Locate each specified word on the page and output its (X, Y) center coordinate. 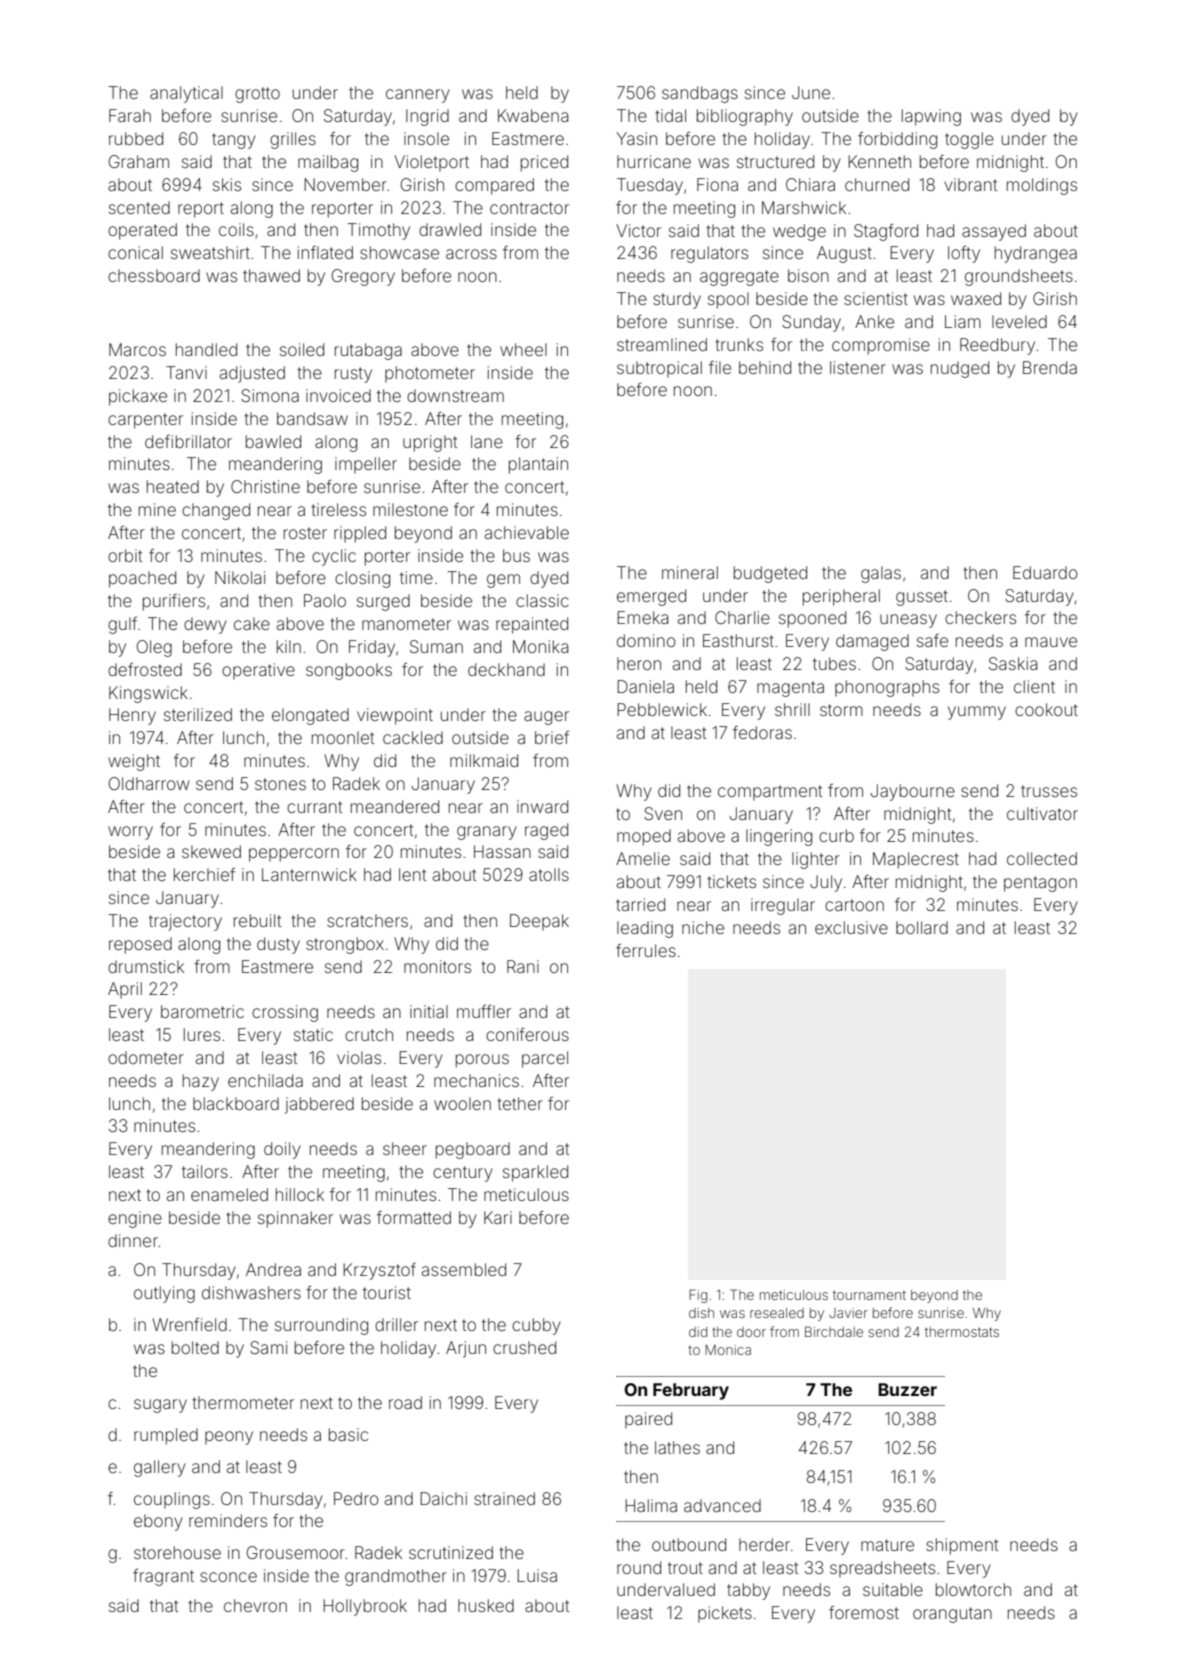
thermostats (962, 1332)
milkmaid (484, 760)
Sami (268, 1347)
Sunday (811, 323)
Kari (498, 1217)
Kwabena (533, 115)
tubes (834, 663)
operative (258, 671)
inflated (325, 252)
